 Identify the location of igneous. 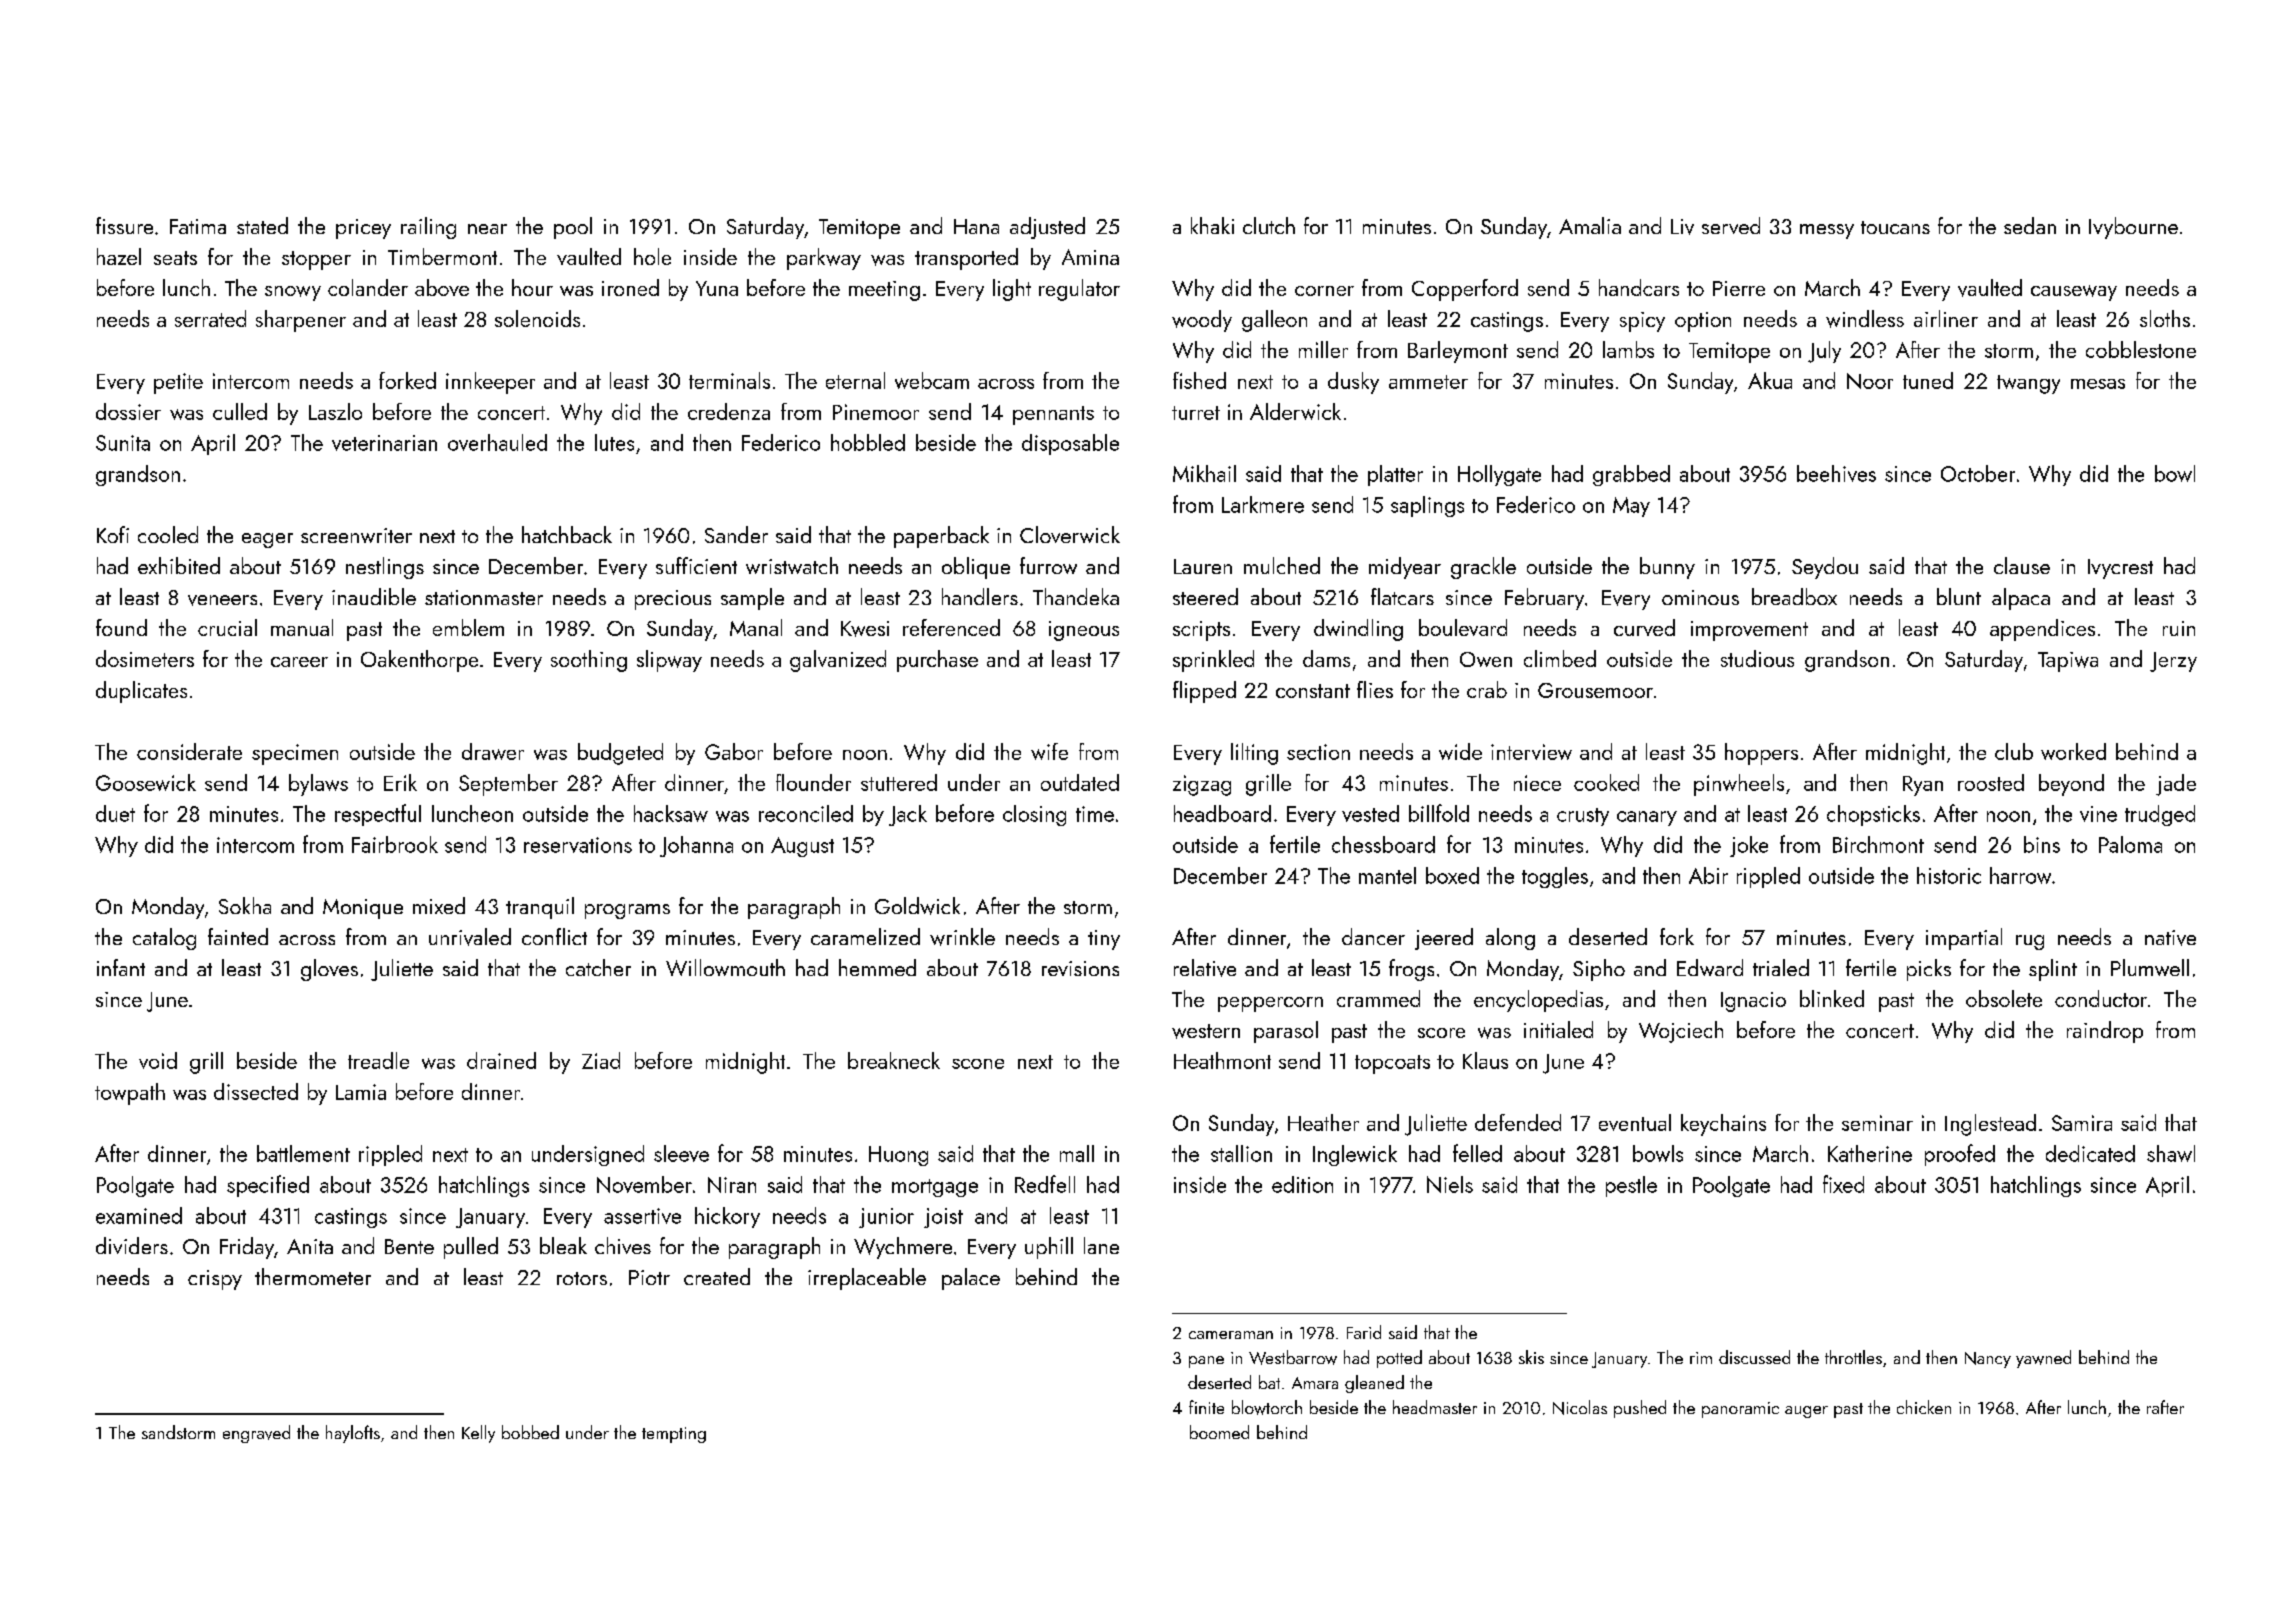
(1084, 631).
